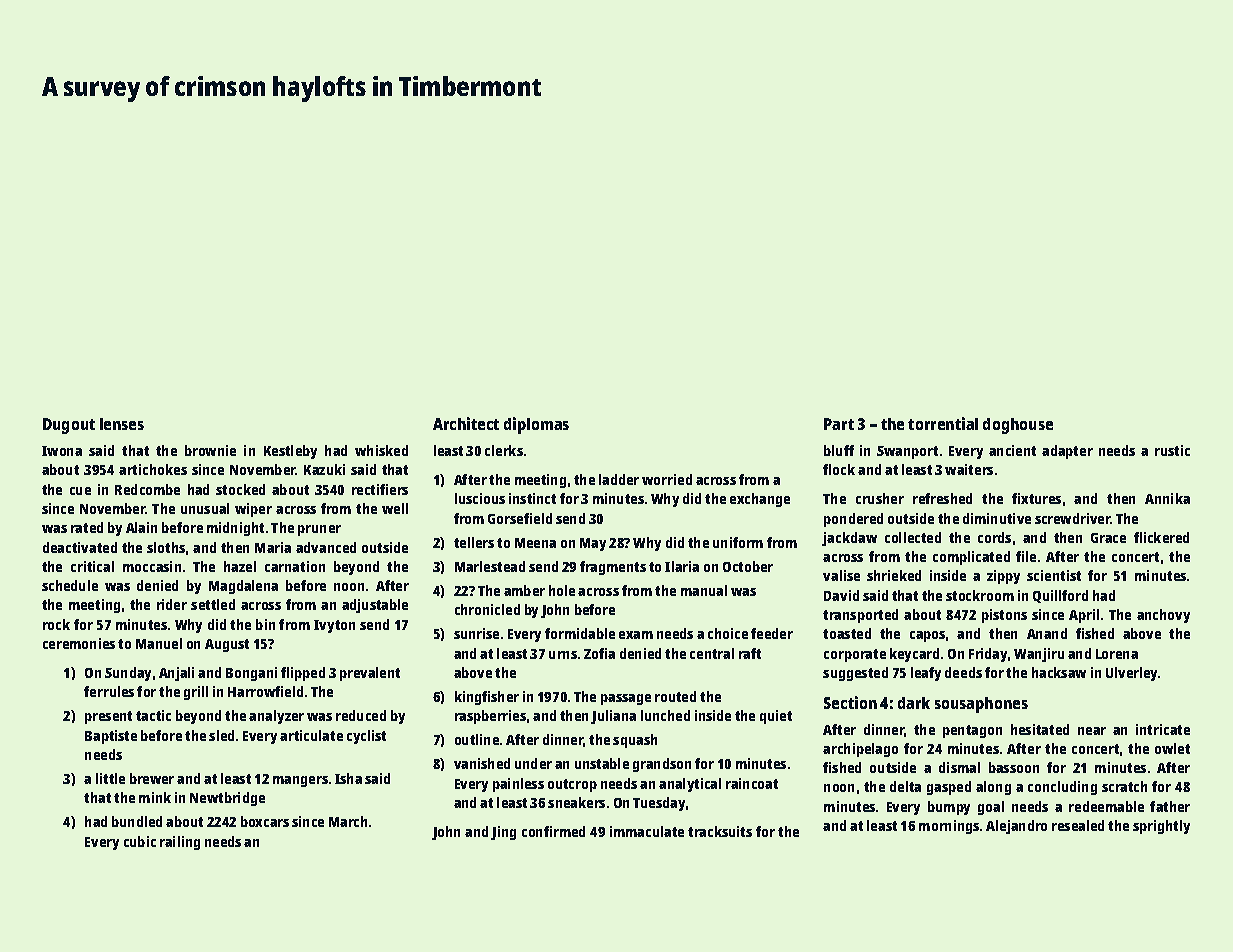 The height and width of the image is (952, 1233). Describe the element at coordinates (503, 833) in the image. I see `Jing` at that location.
